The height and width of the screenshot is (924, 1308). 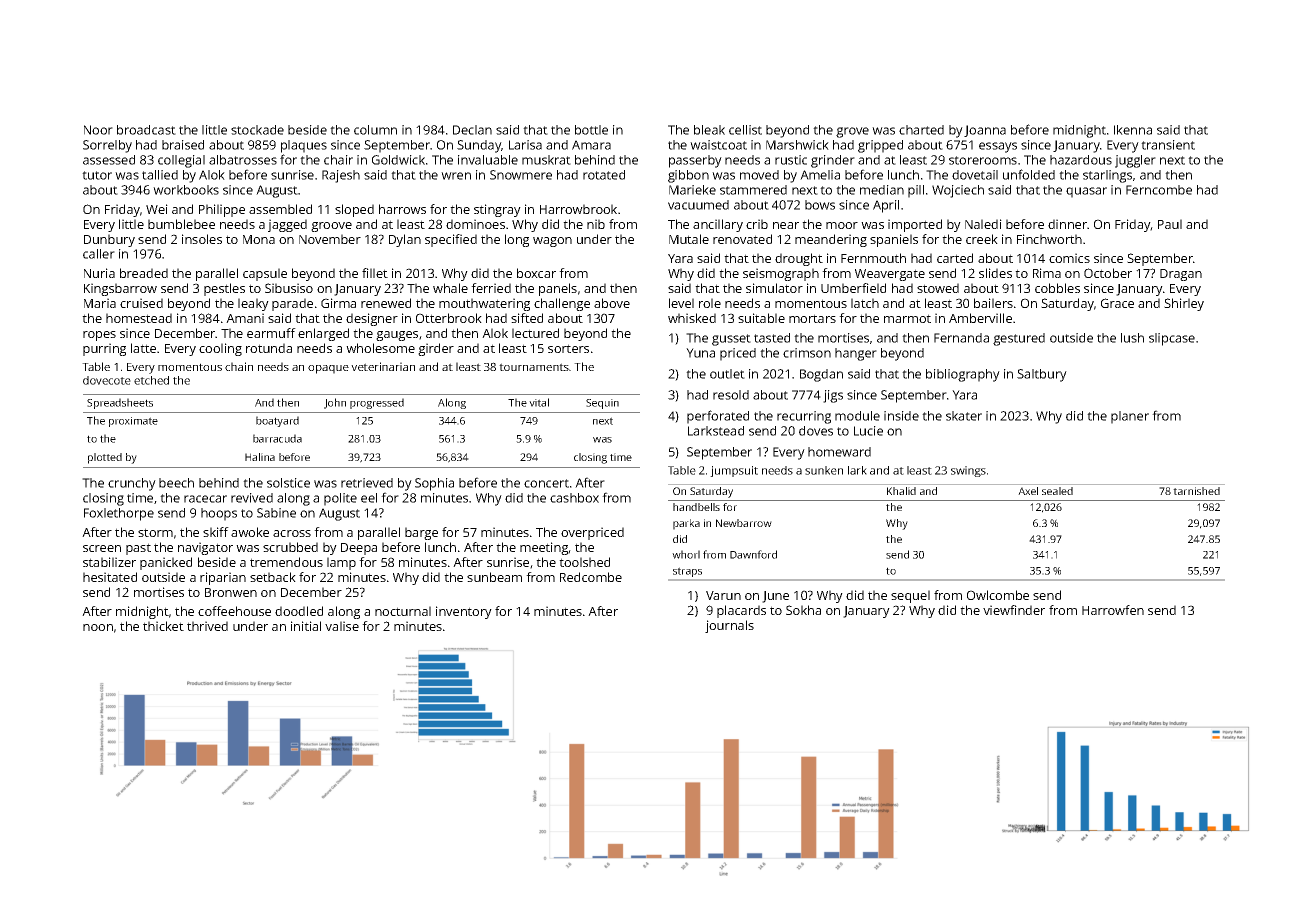 I want to click on journals, so click(x=729, y=626).
